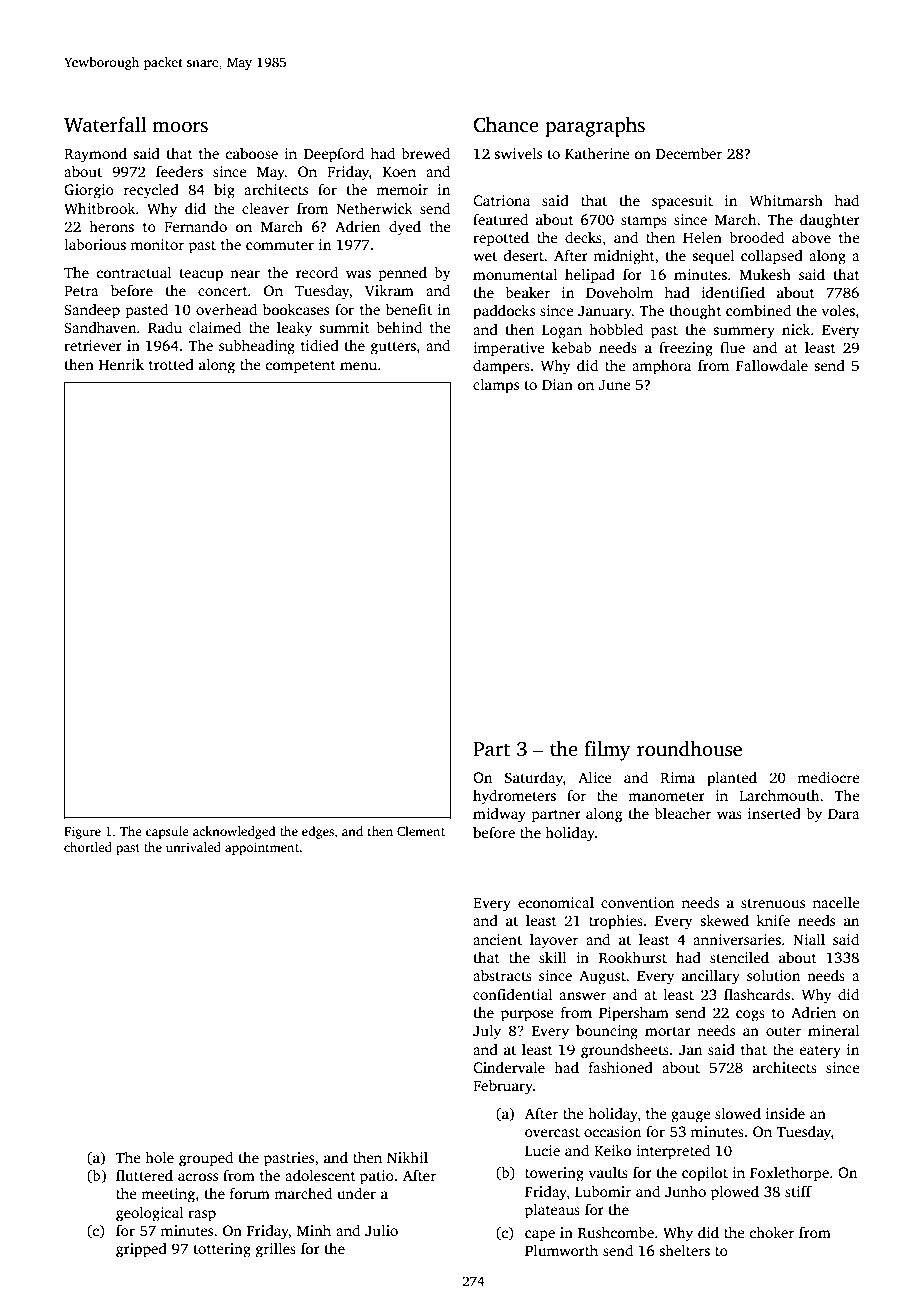 The width and height of the screenshot is (924, 1308). I want to click on cape, so click(540, 1236).
